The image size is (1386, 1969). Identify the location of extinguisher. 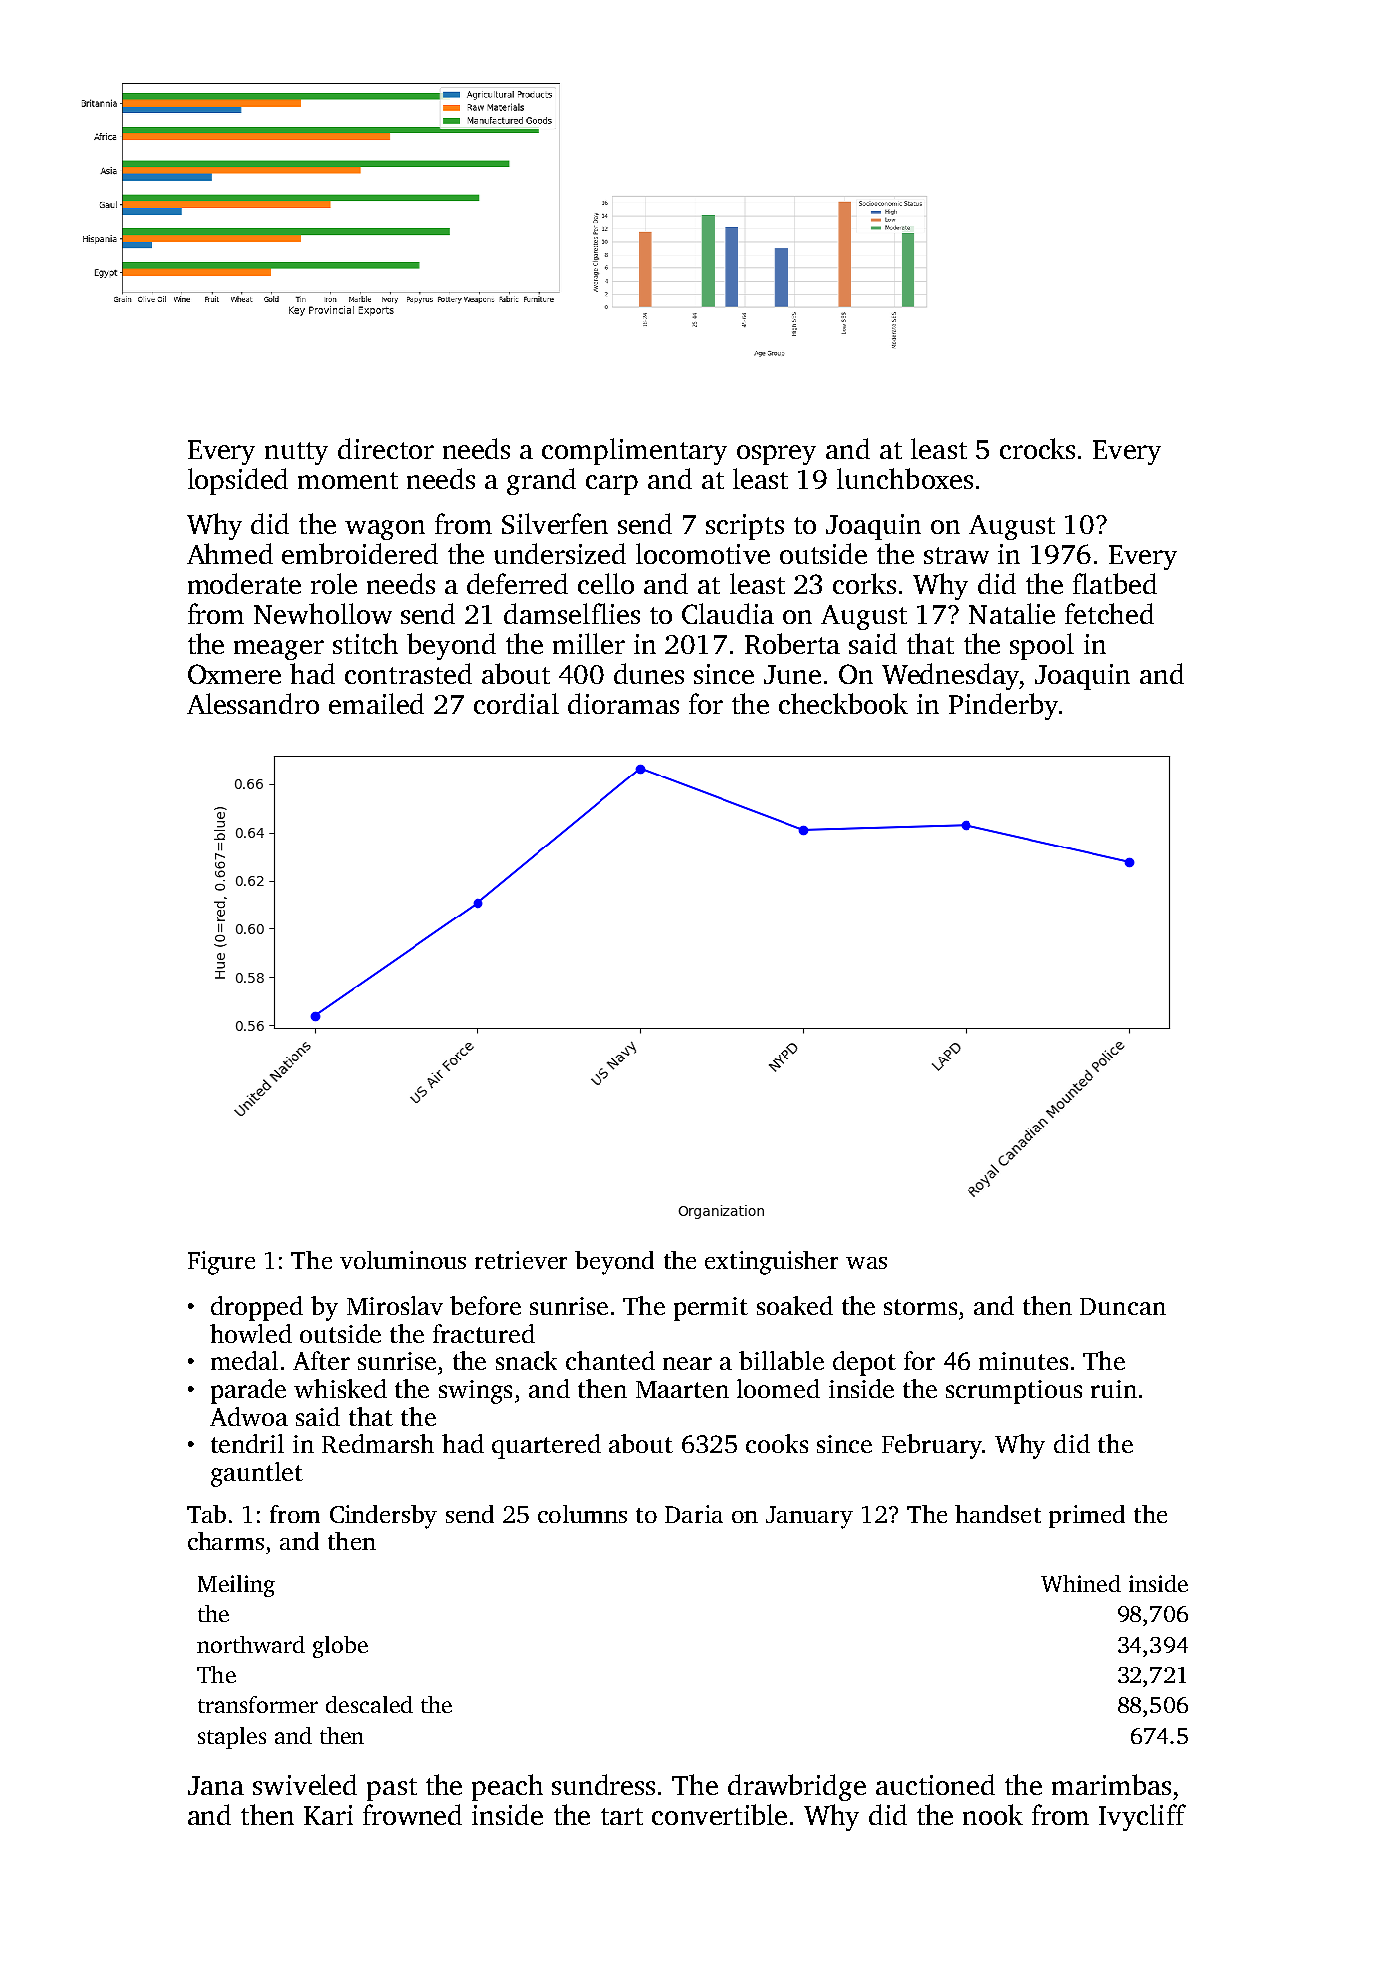
(771, 1263).
